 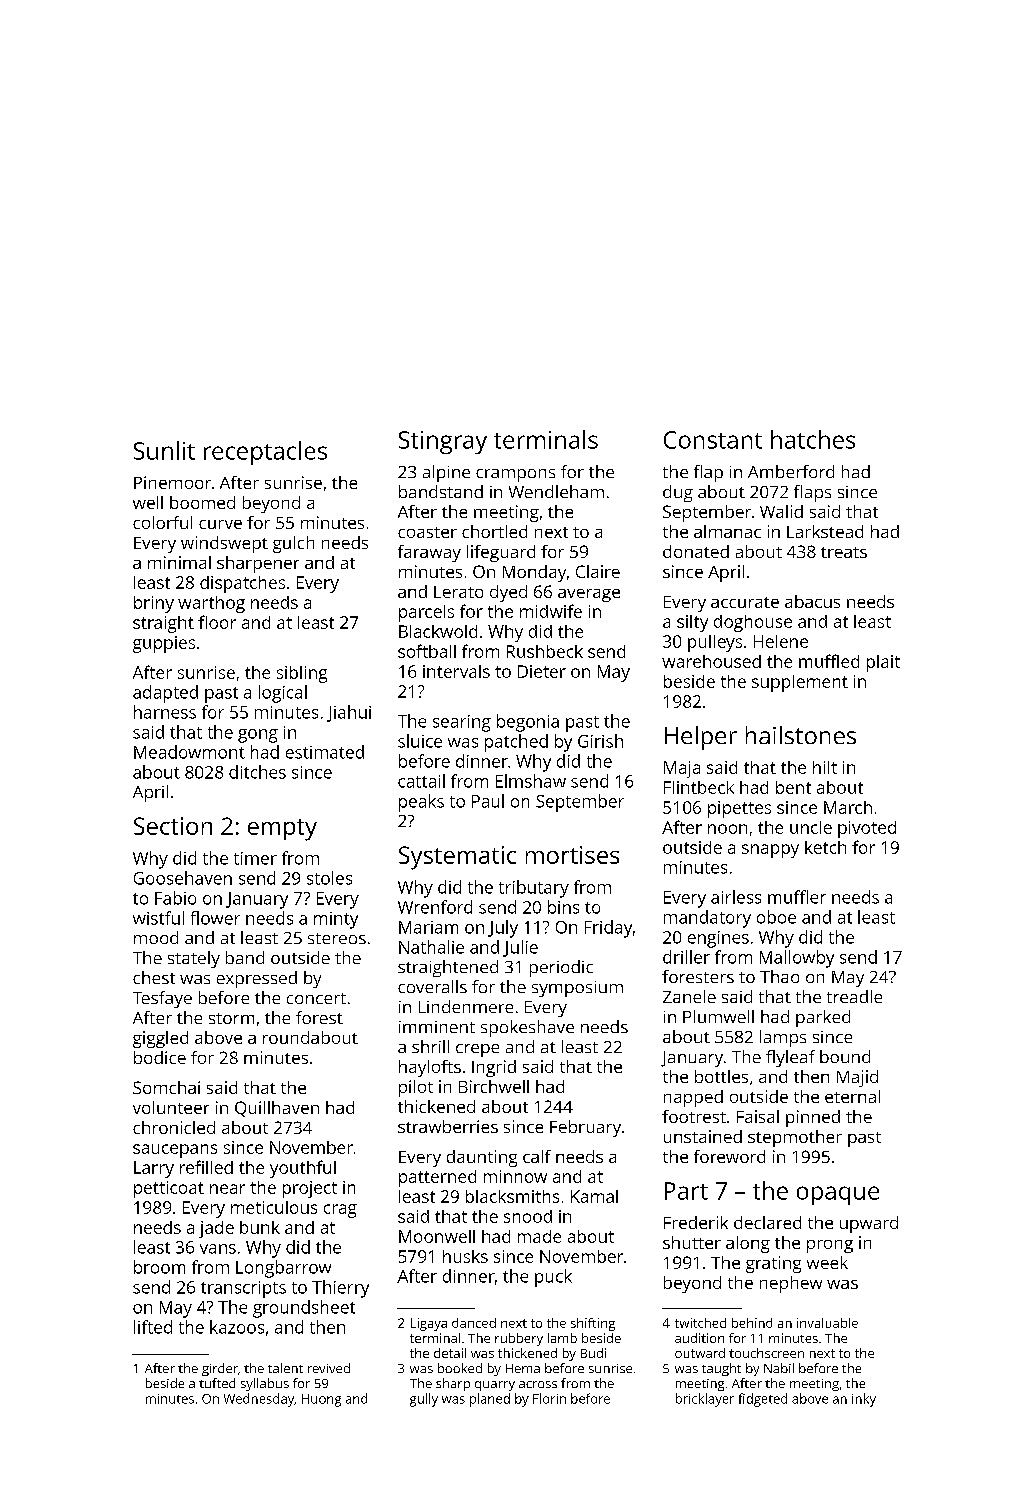 I want to click on ditches, so click(x=257, y=772).
